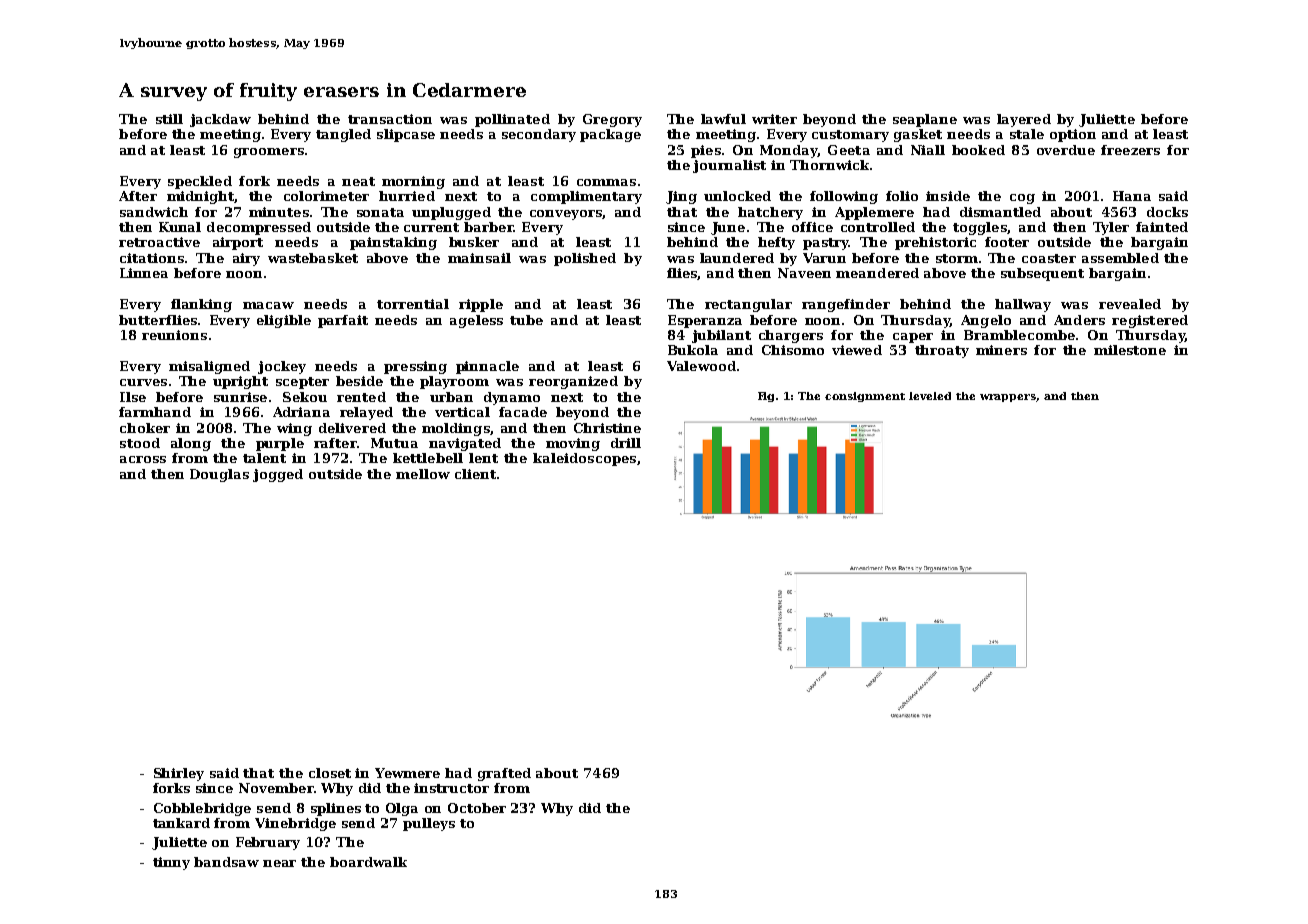  Describe the element at coordinates (278, 475) in the screenshot. I see `jogged` at that location.
